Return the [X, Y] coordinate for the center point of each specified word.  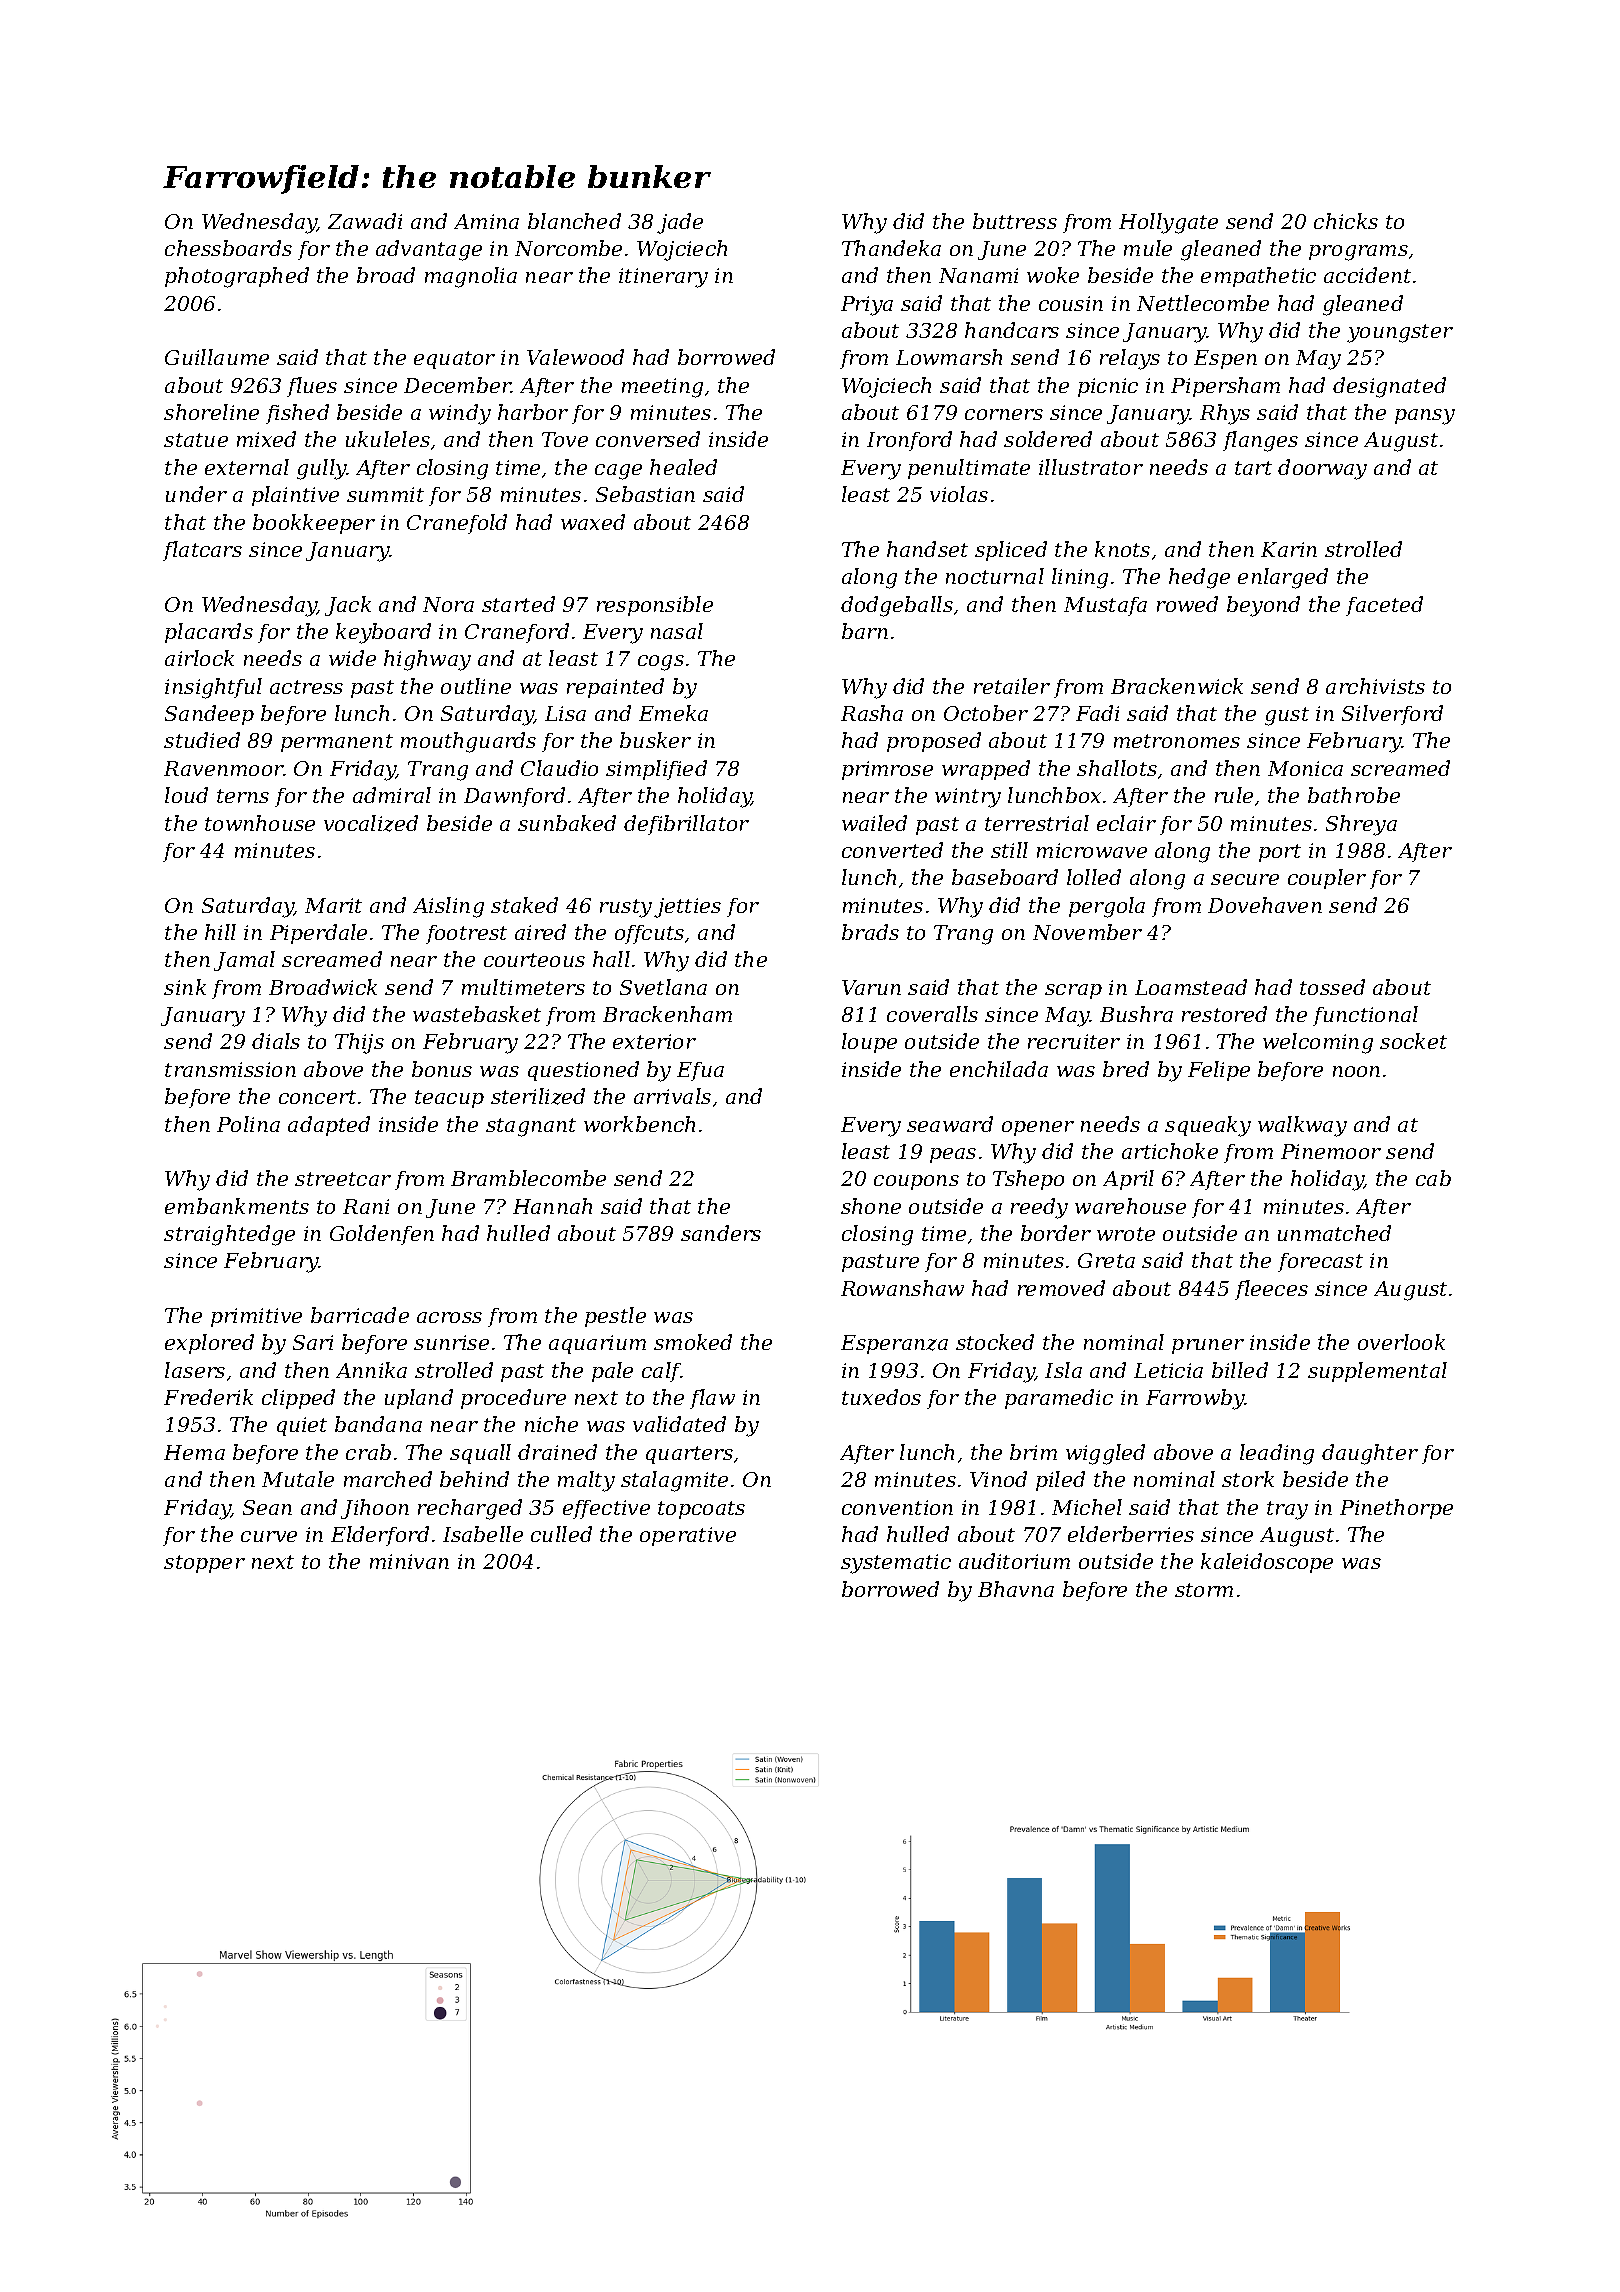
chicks [1346, 221]
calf [661, 1372]
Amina [486, 221]
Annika [371, 1370]
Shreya [1361, 825]
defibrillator [686, 825]
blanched [574, 221]
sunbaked [567, 823]
